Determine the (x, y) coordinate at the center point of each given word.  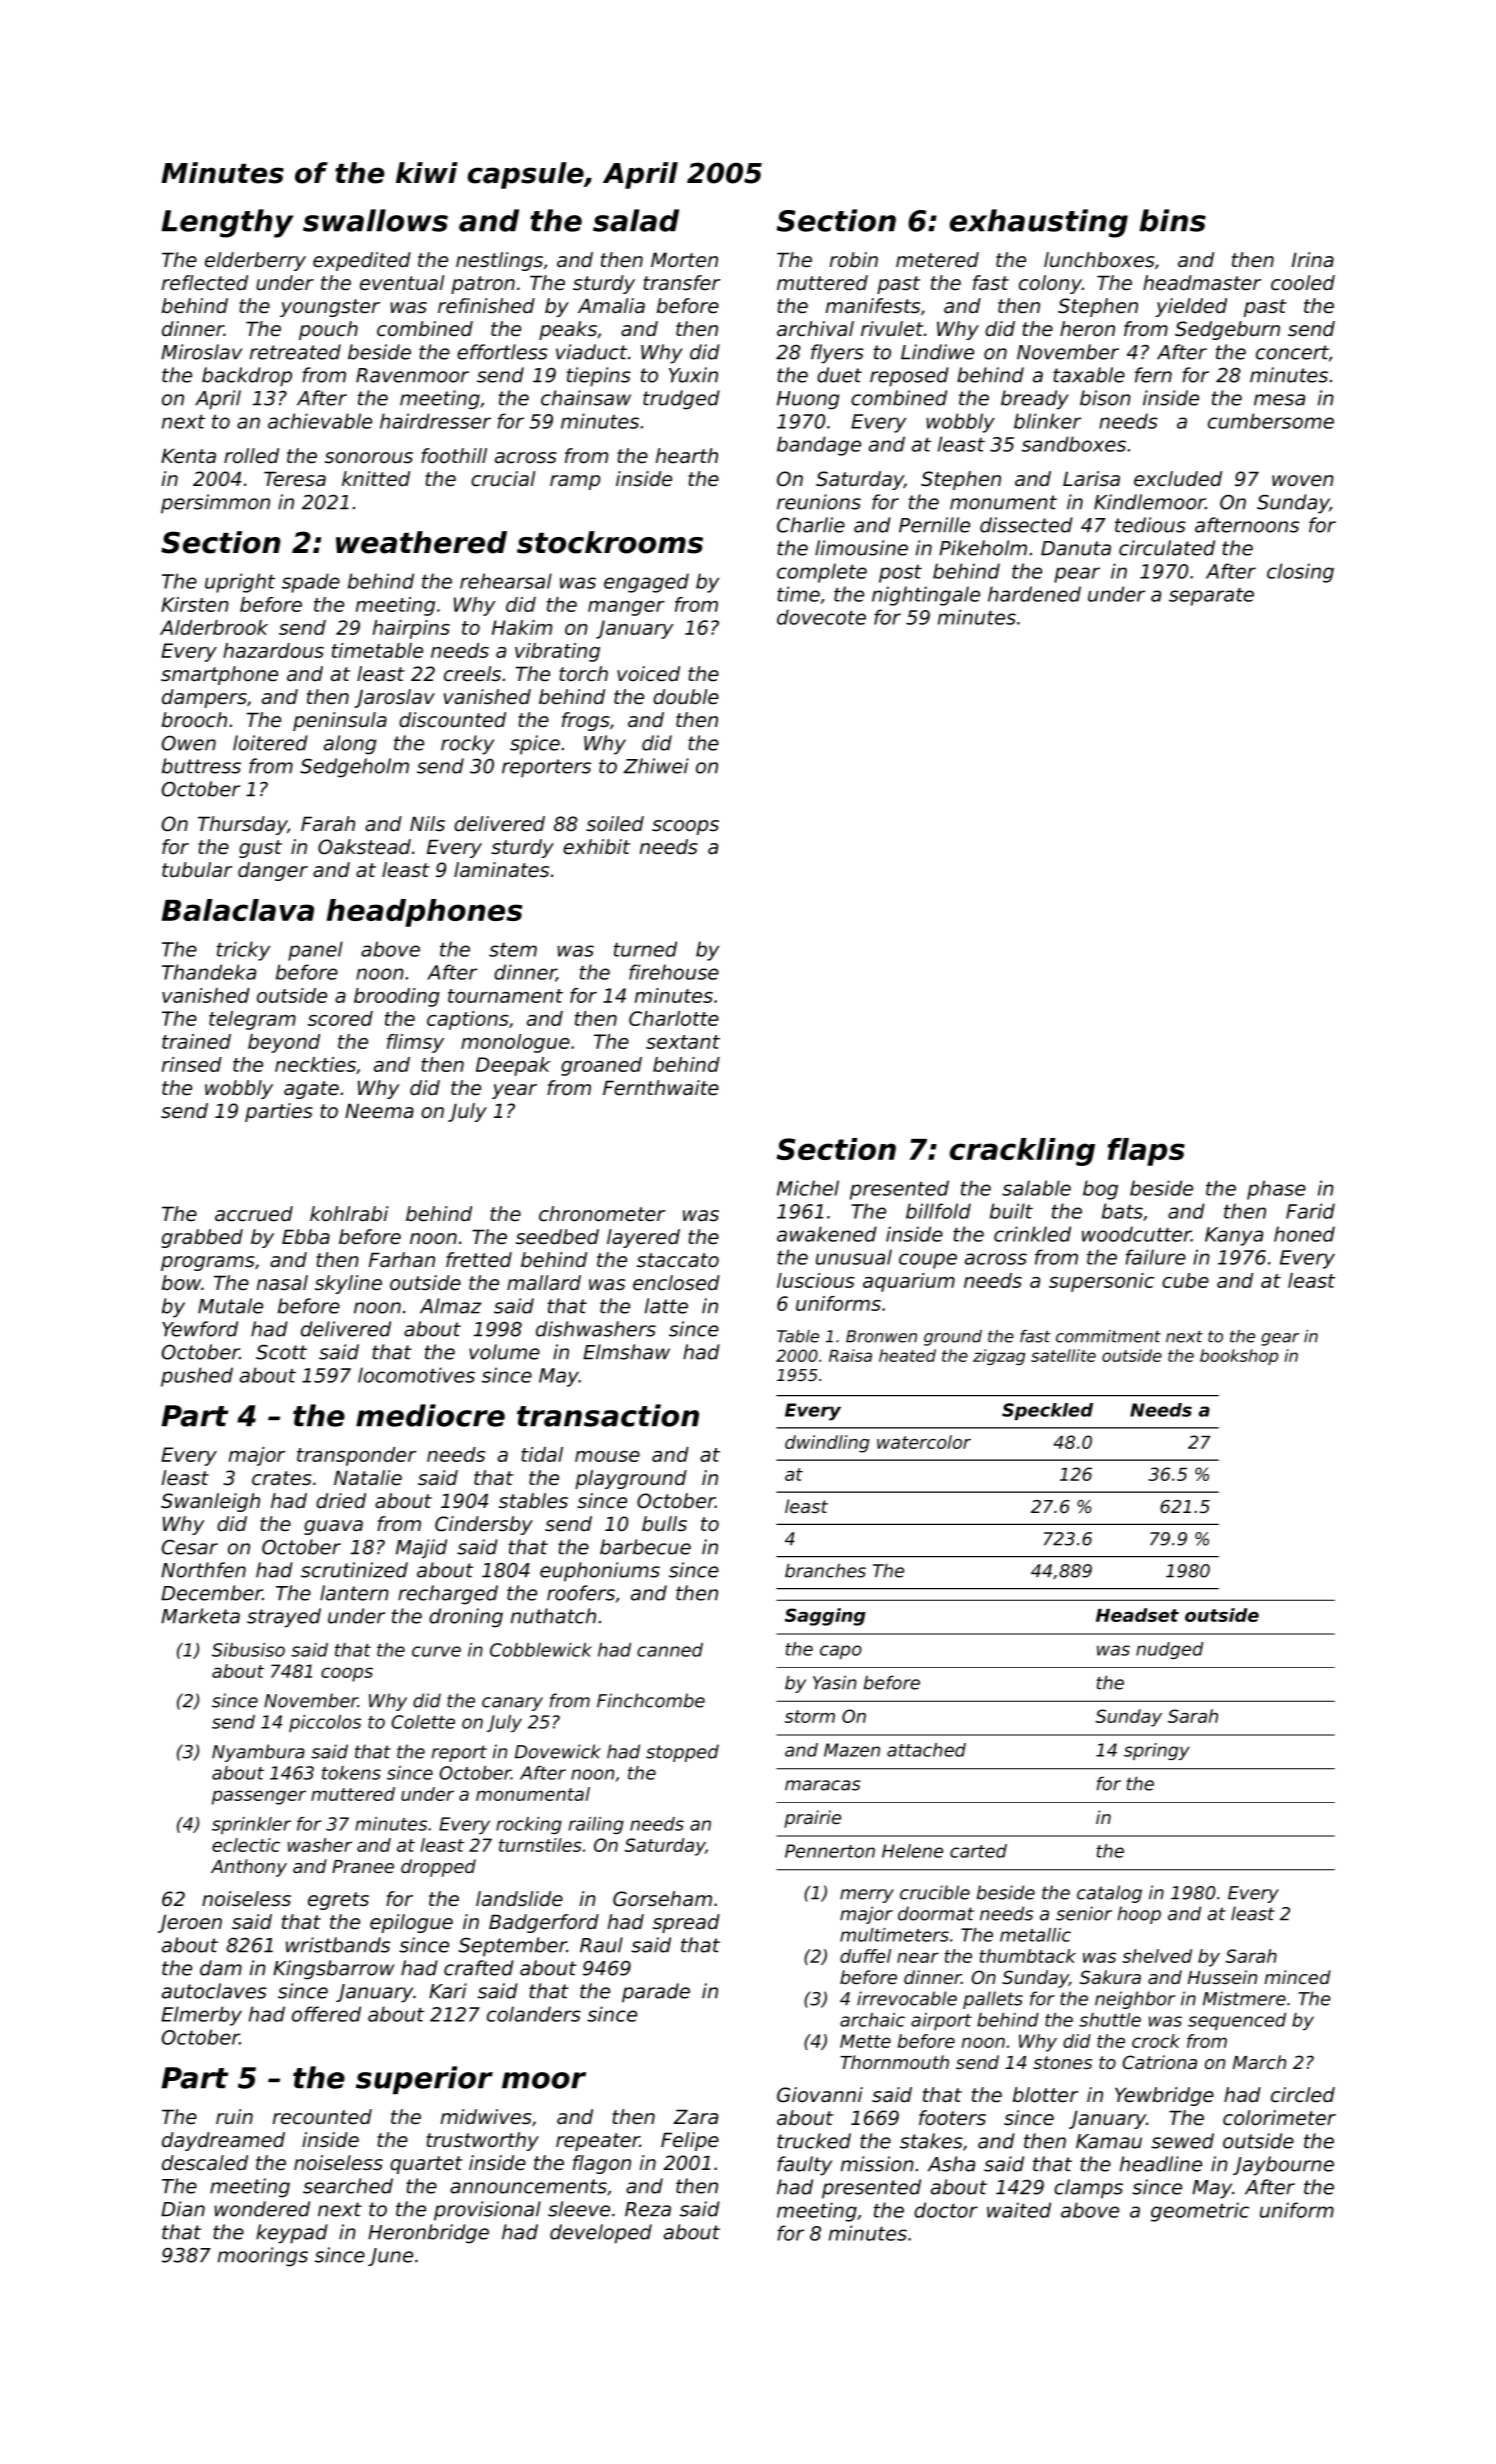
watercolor (924, 1442)
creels (472, 674)
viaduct (591, 352)
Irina (1313, 260)
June (390, 2257)
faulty (804, 2166)
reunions (819, 502)
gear (1280, 1339)
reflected (205, 283)
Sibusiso (248, 1650)
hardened (1034, 594)
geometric (1200, 2212)
